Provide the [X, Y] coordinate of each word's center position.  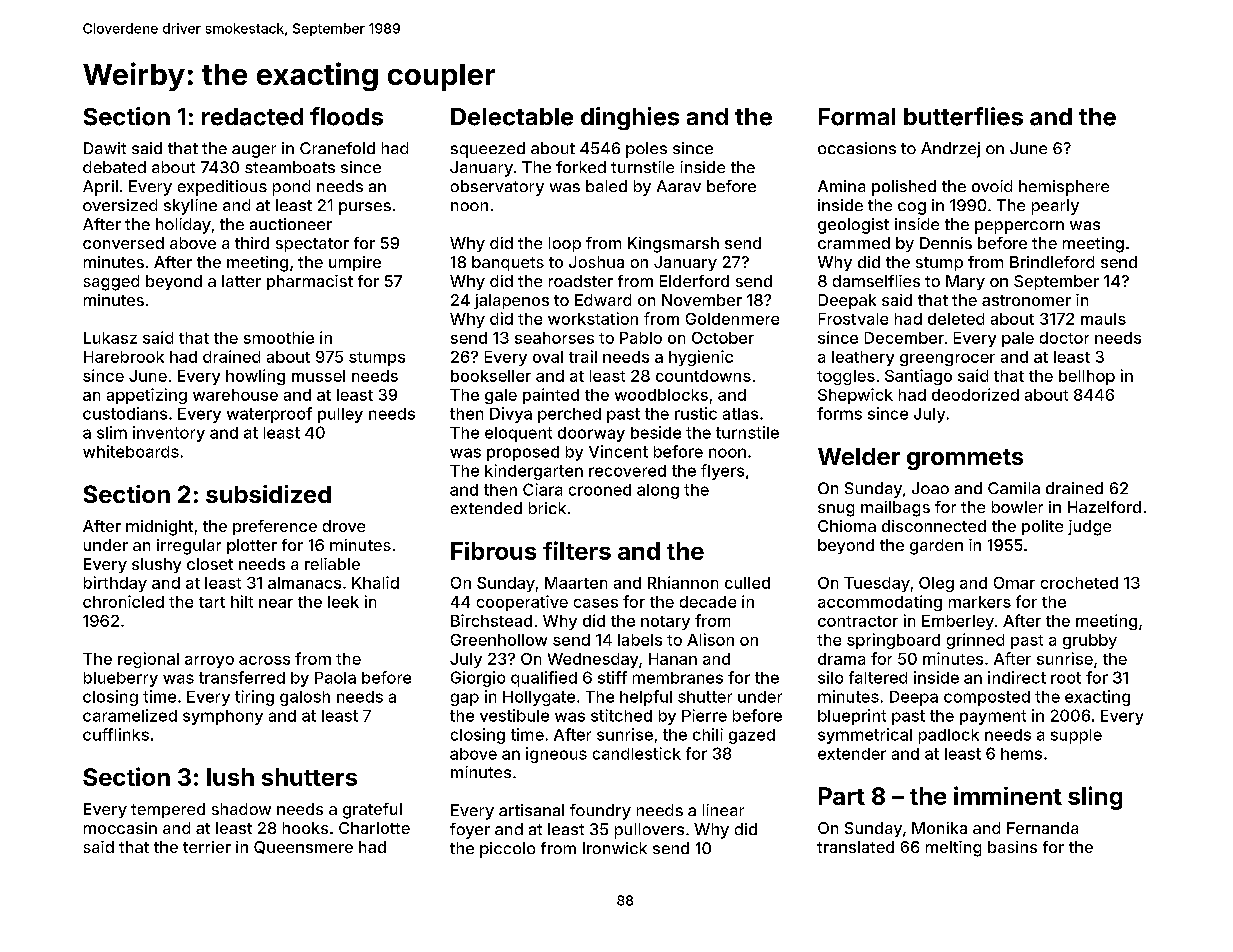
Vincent [618, 451]
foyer [470, 831]
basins [1012, 847]
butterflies [963, 116]
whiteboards [131, 451]
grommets [965, 459]
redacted [252, 117]
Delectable [512, 117]
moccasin [120, 828]
